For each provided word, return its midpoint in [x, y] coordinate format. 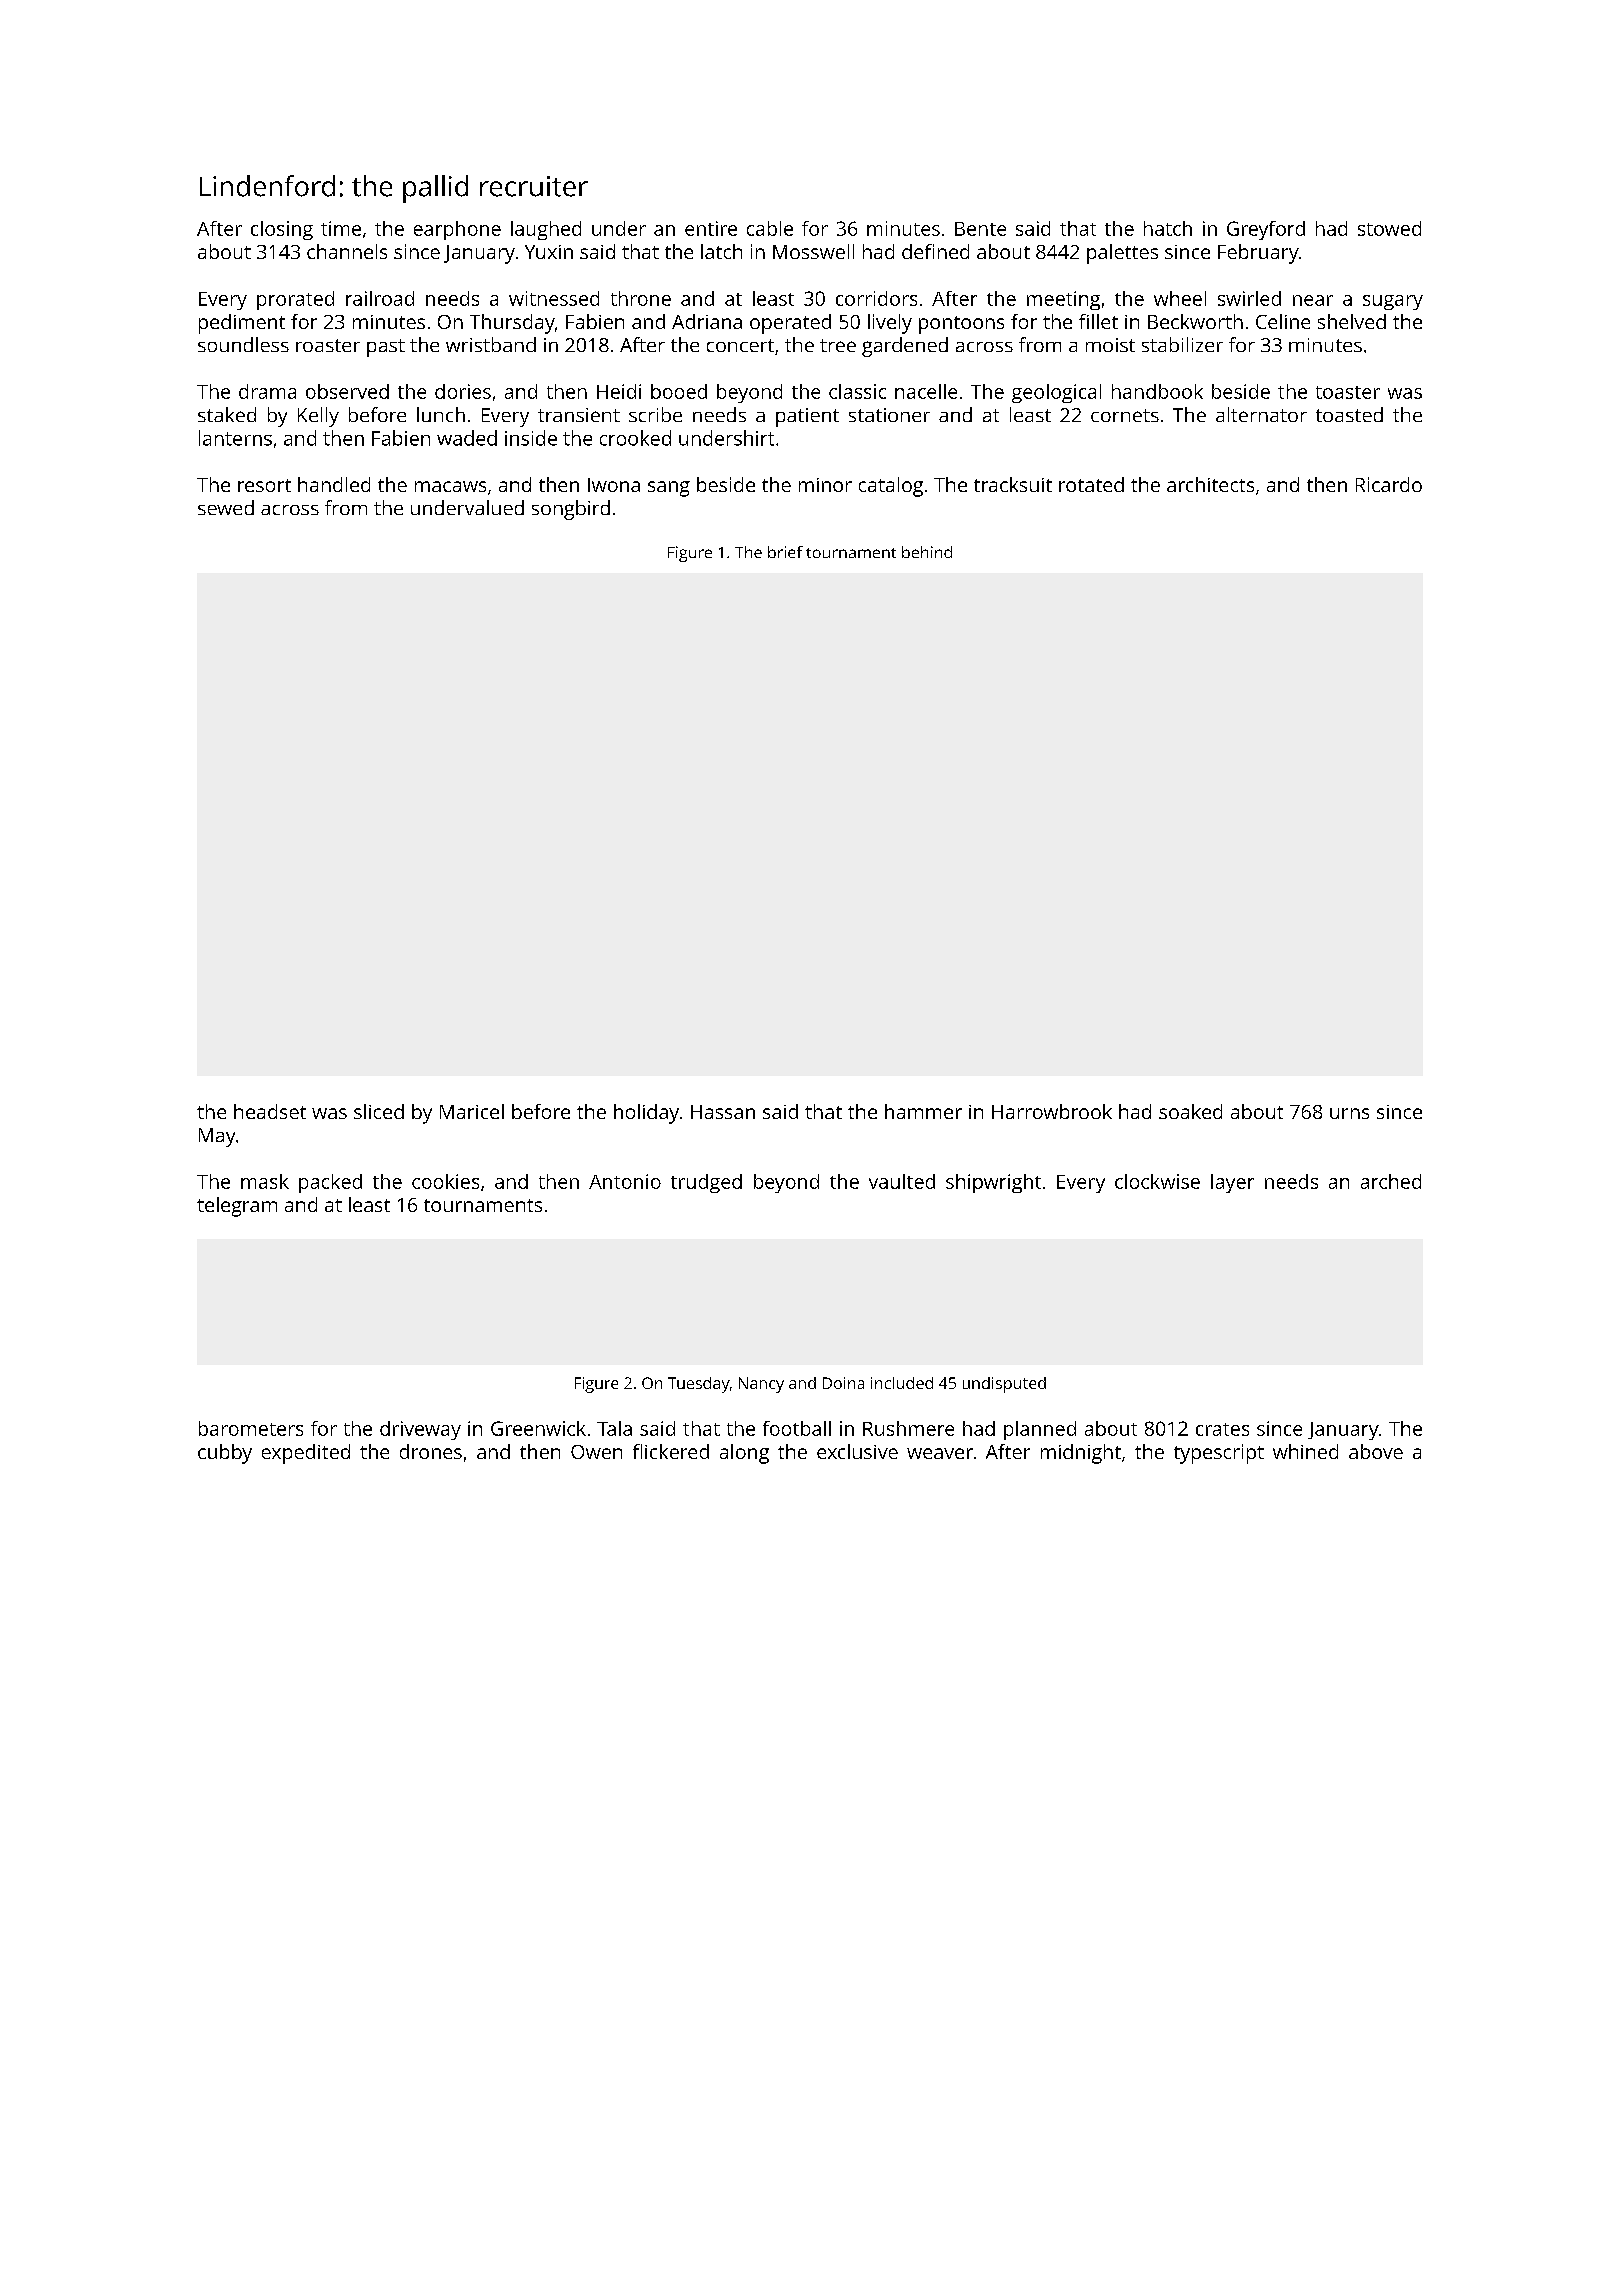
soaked [1190, 1111]
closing [282, 230]
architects [1210, 484]
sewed [226, 507]
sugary [1393, 302]
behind [927, 552]
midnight [1081, 1454]
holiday [646, 1114]
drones [431, 1451]
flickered [671, 1451]
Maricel [472, 1111]
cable [770, 228]
